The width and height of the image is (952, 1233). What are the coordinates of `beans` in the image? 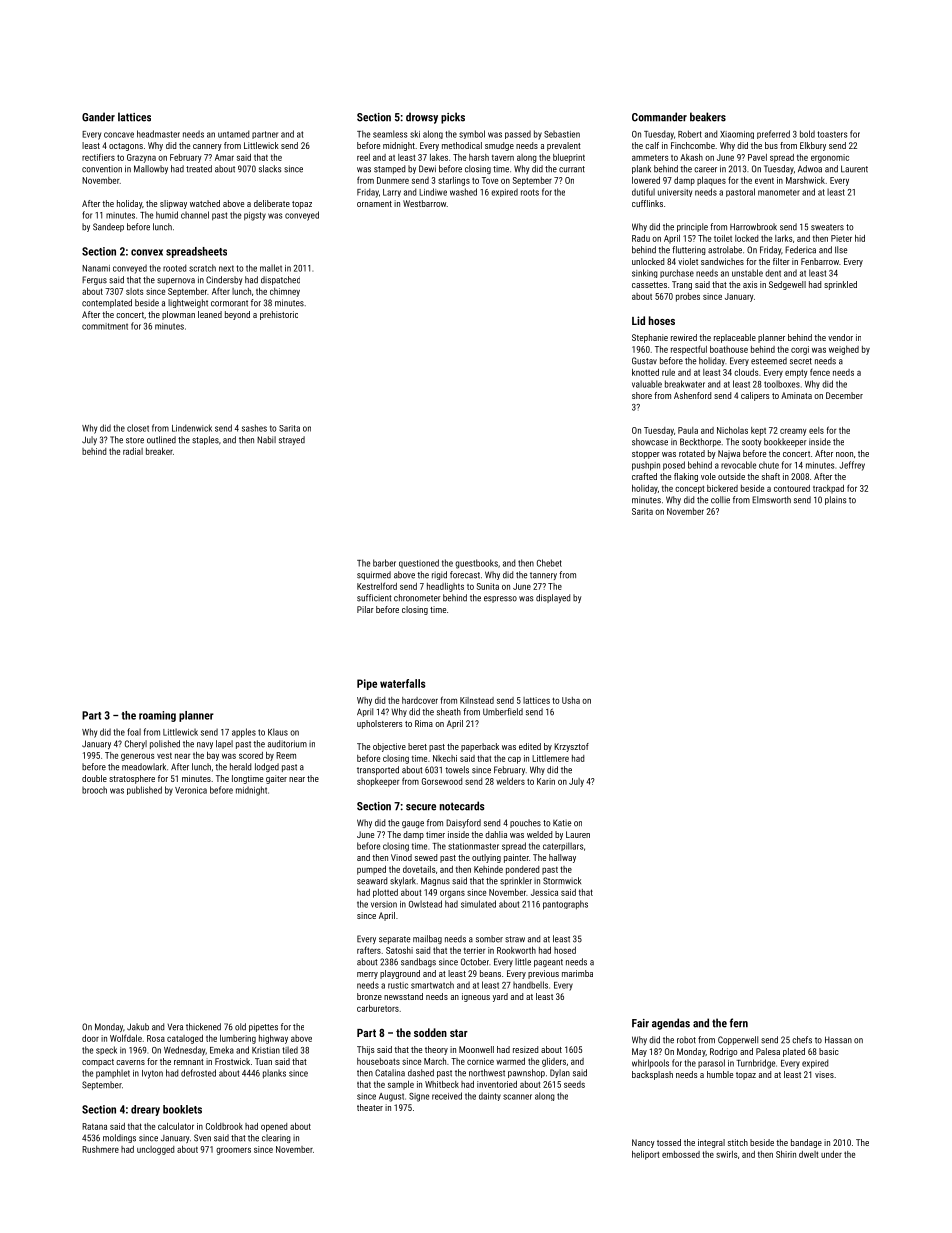 It's located at (490, 973).
